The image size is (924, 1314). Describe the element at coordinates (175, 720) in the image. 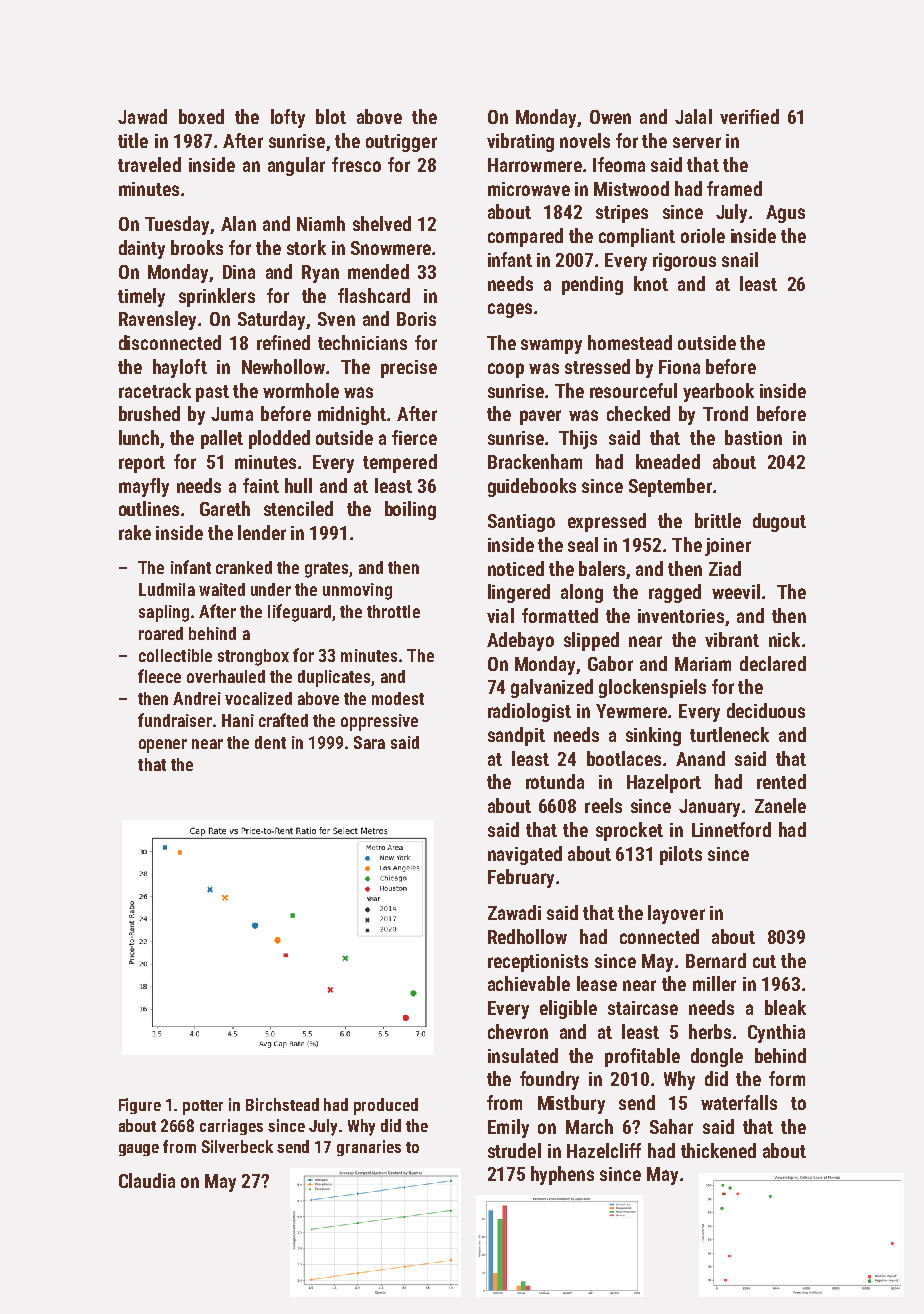

I see `fundraiser` at that location.
